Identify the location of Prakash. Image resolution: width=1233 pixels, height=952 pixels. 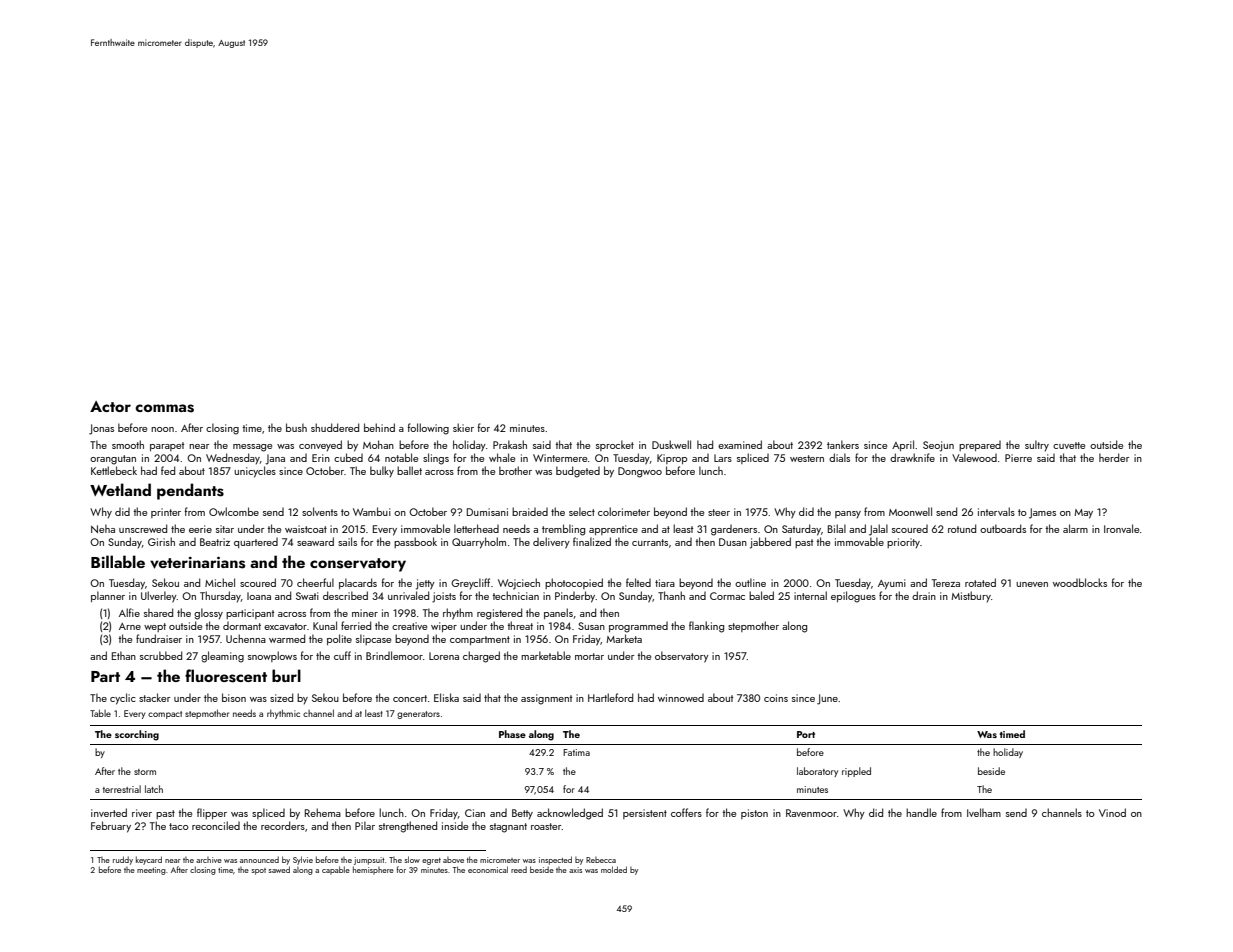
(510, 444).
